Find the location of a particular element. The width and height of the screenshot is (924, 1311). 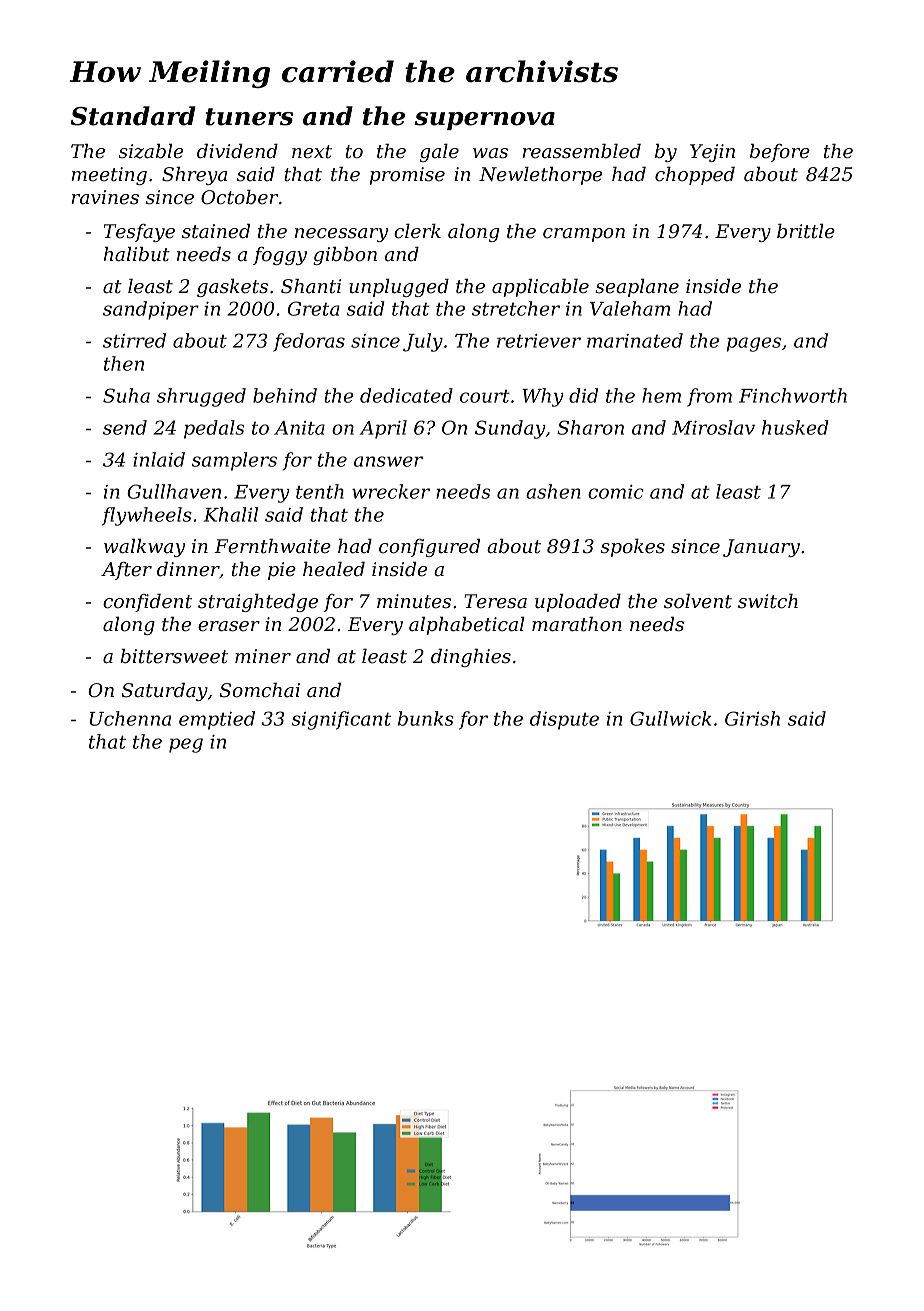

flywheels is located at coordinates (147, 516).
